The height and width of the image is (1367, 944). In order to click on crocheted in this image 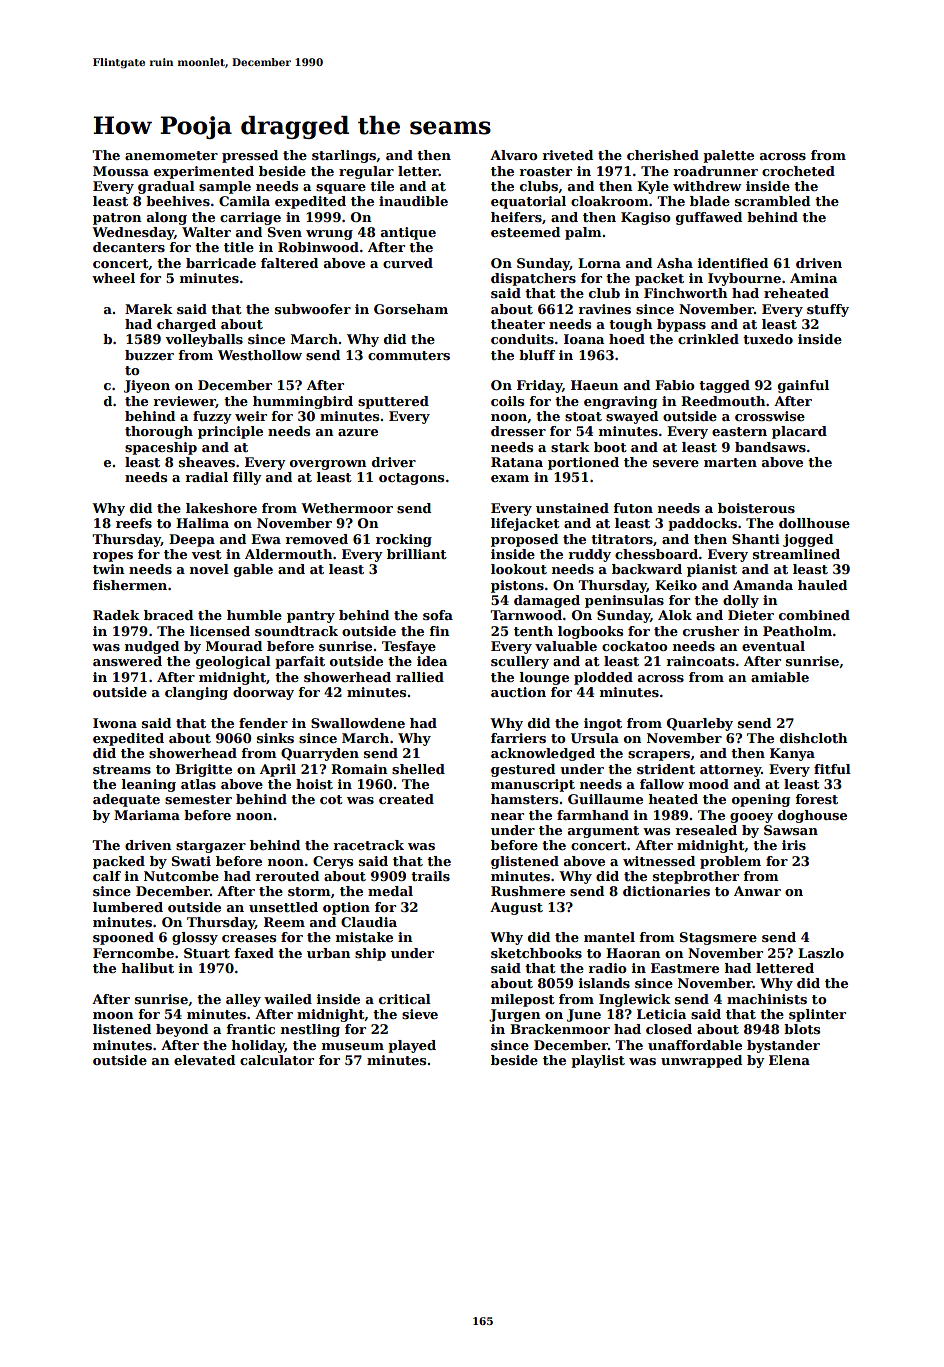, I will do `click(798, 171)`.
